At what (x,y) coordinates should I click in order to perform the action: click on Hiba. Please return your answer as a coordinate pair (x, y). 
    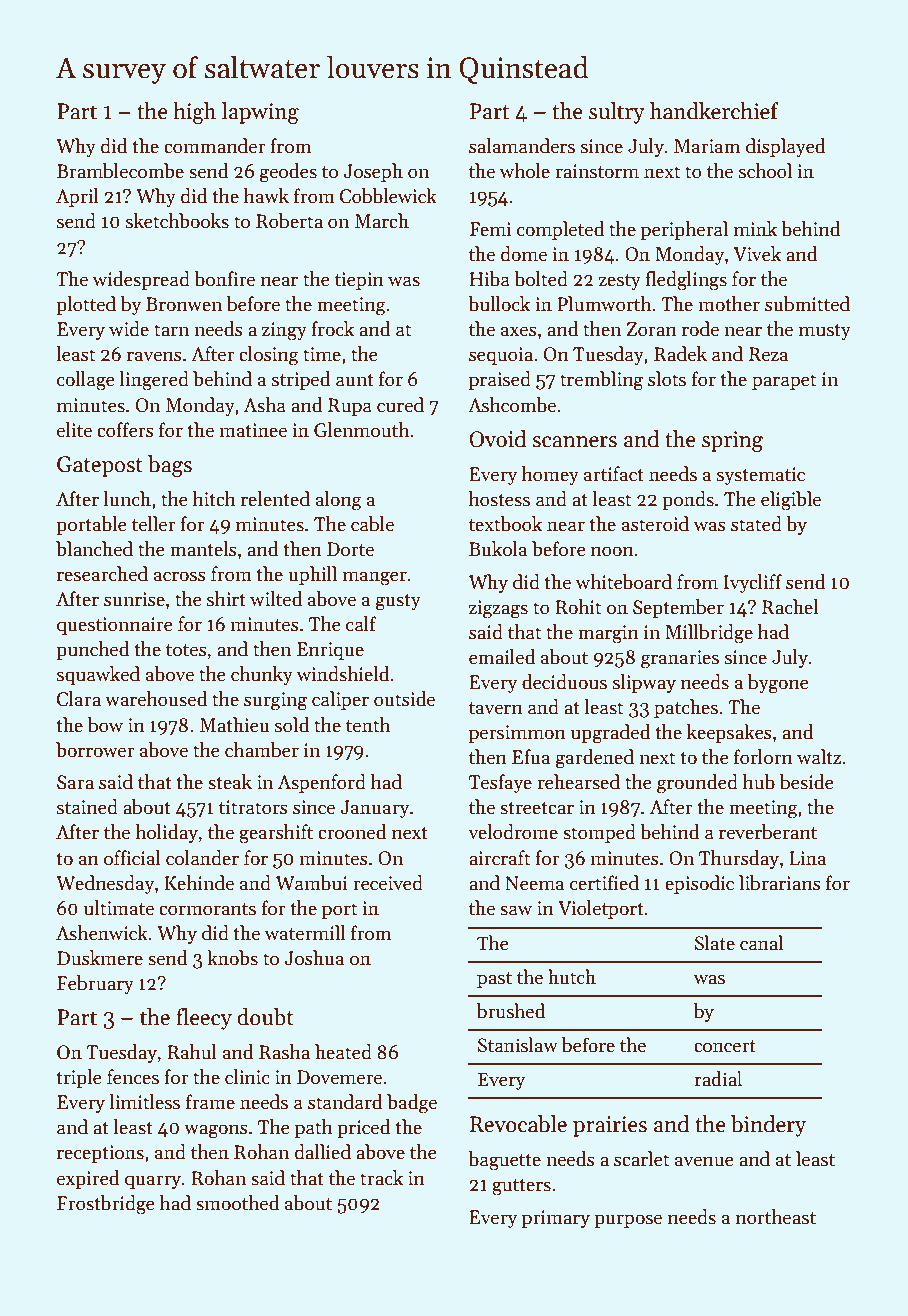
    Looking at the image, I should click on (489, 279).
